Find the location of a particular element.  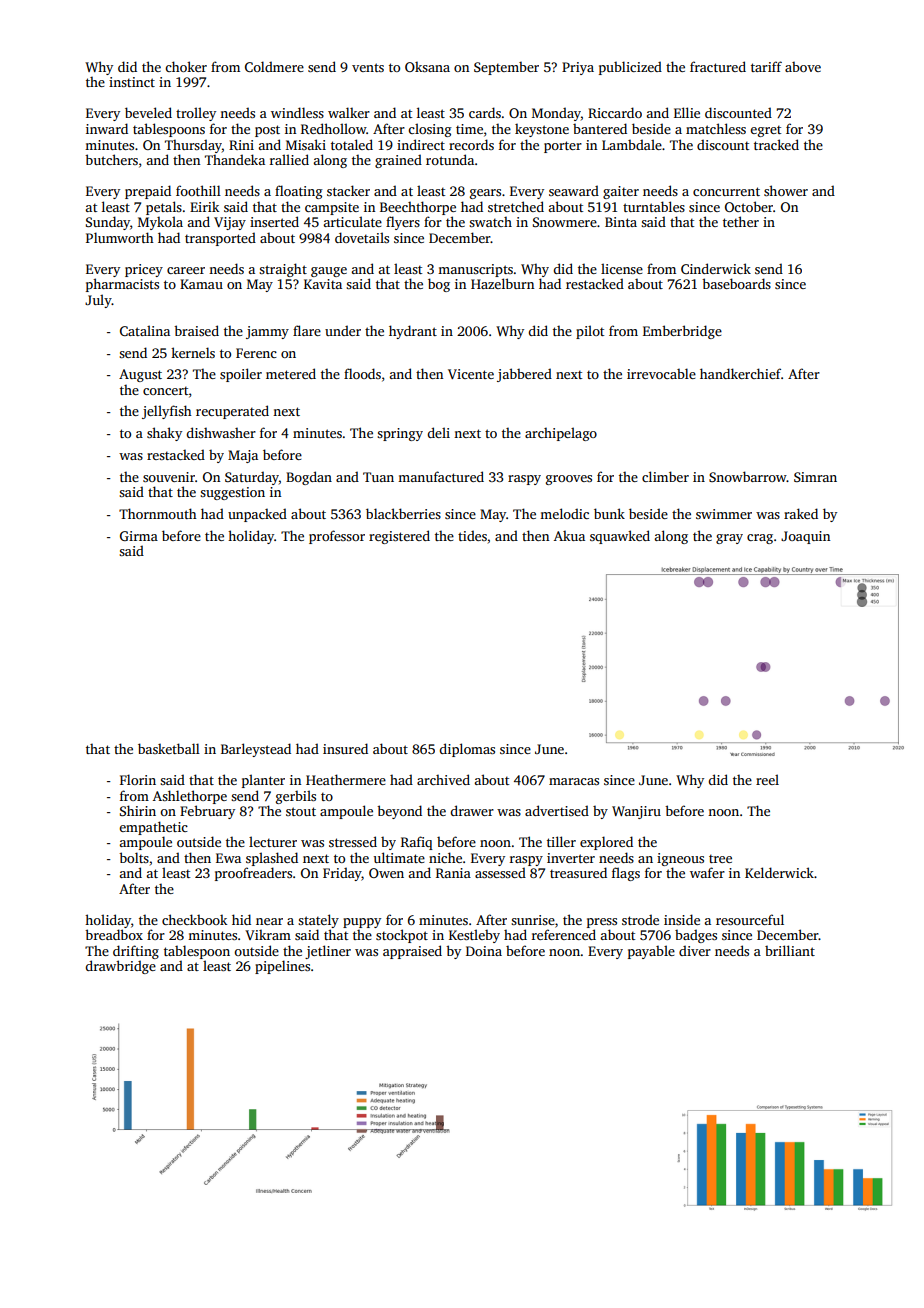

Cinderwick is located at coordinates (716, 268).
